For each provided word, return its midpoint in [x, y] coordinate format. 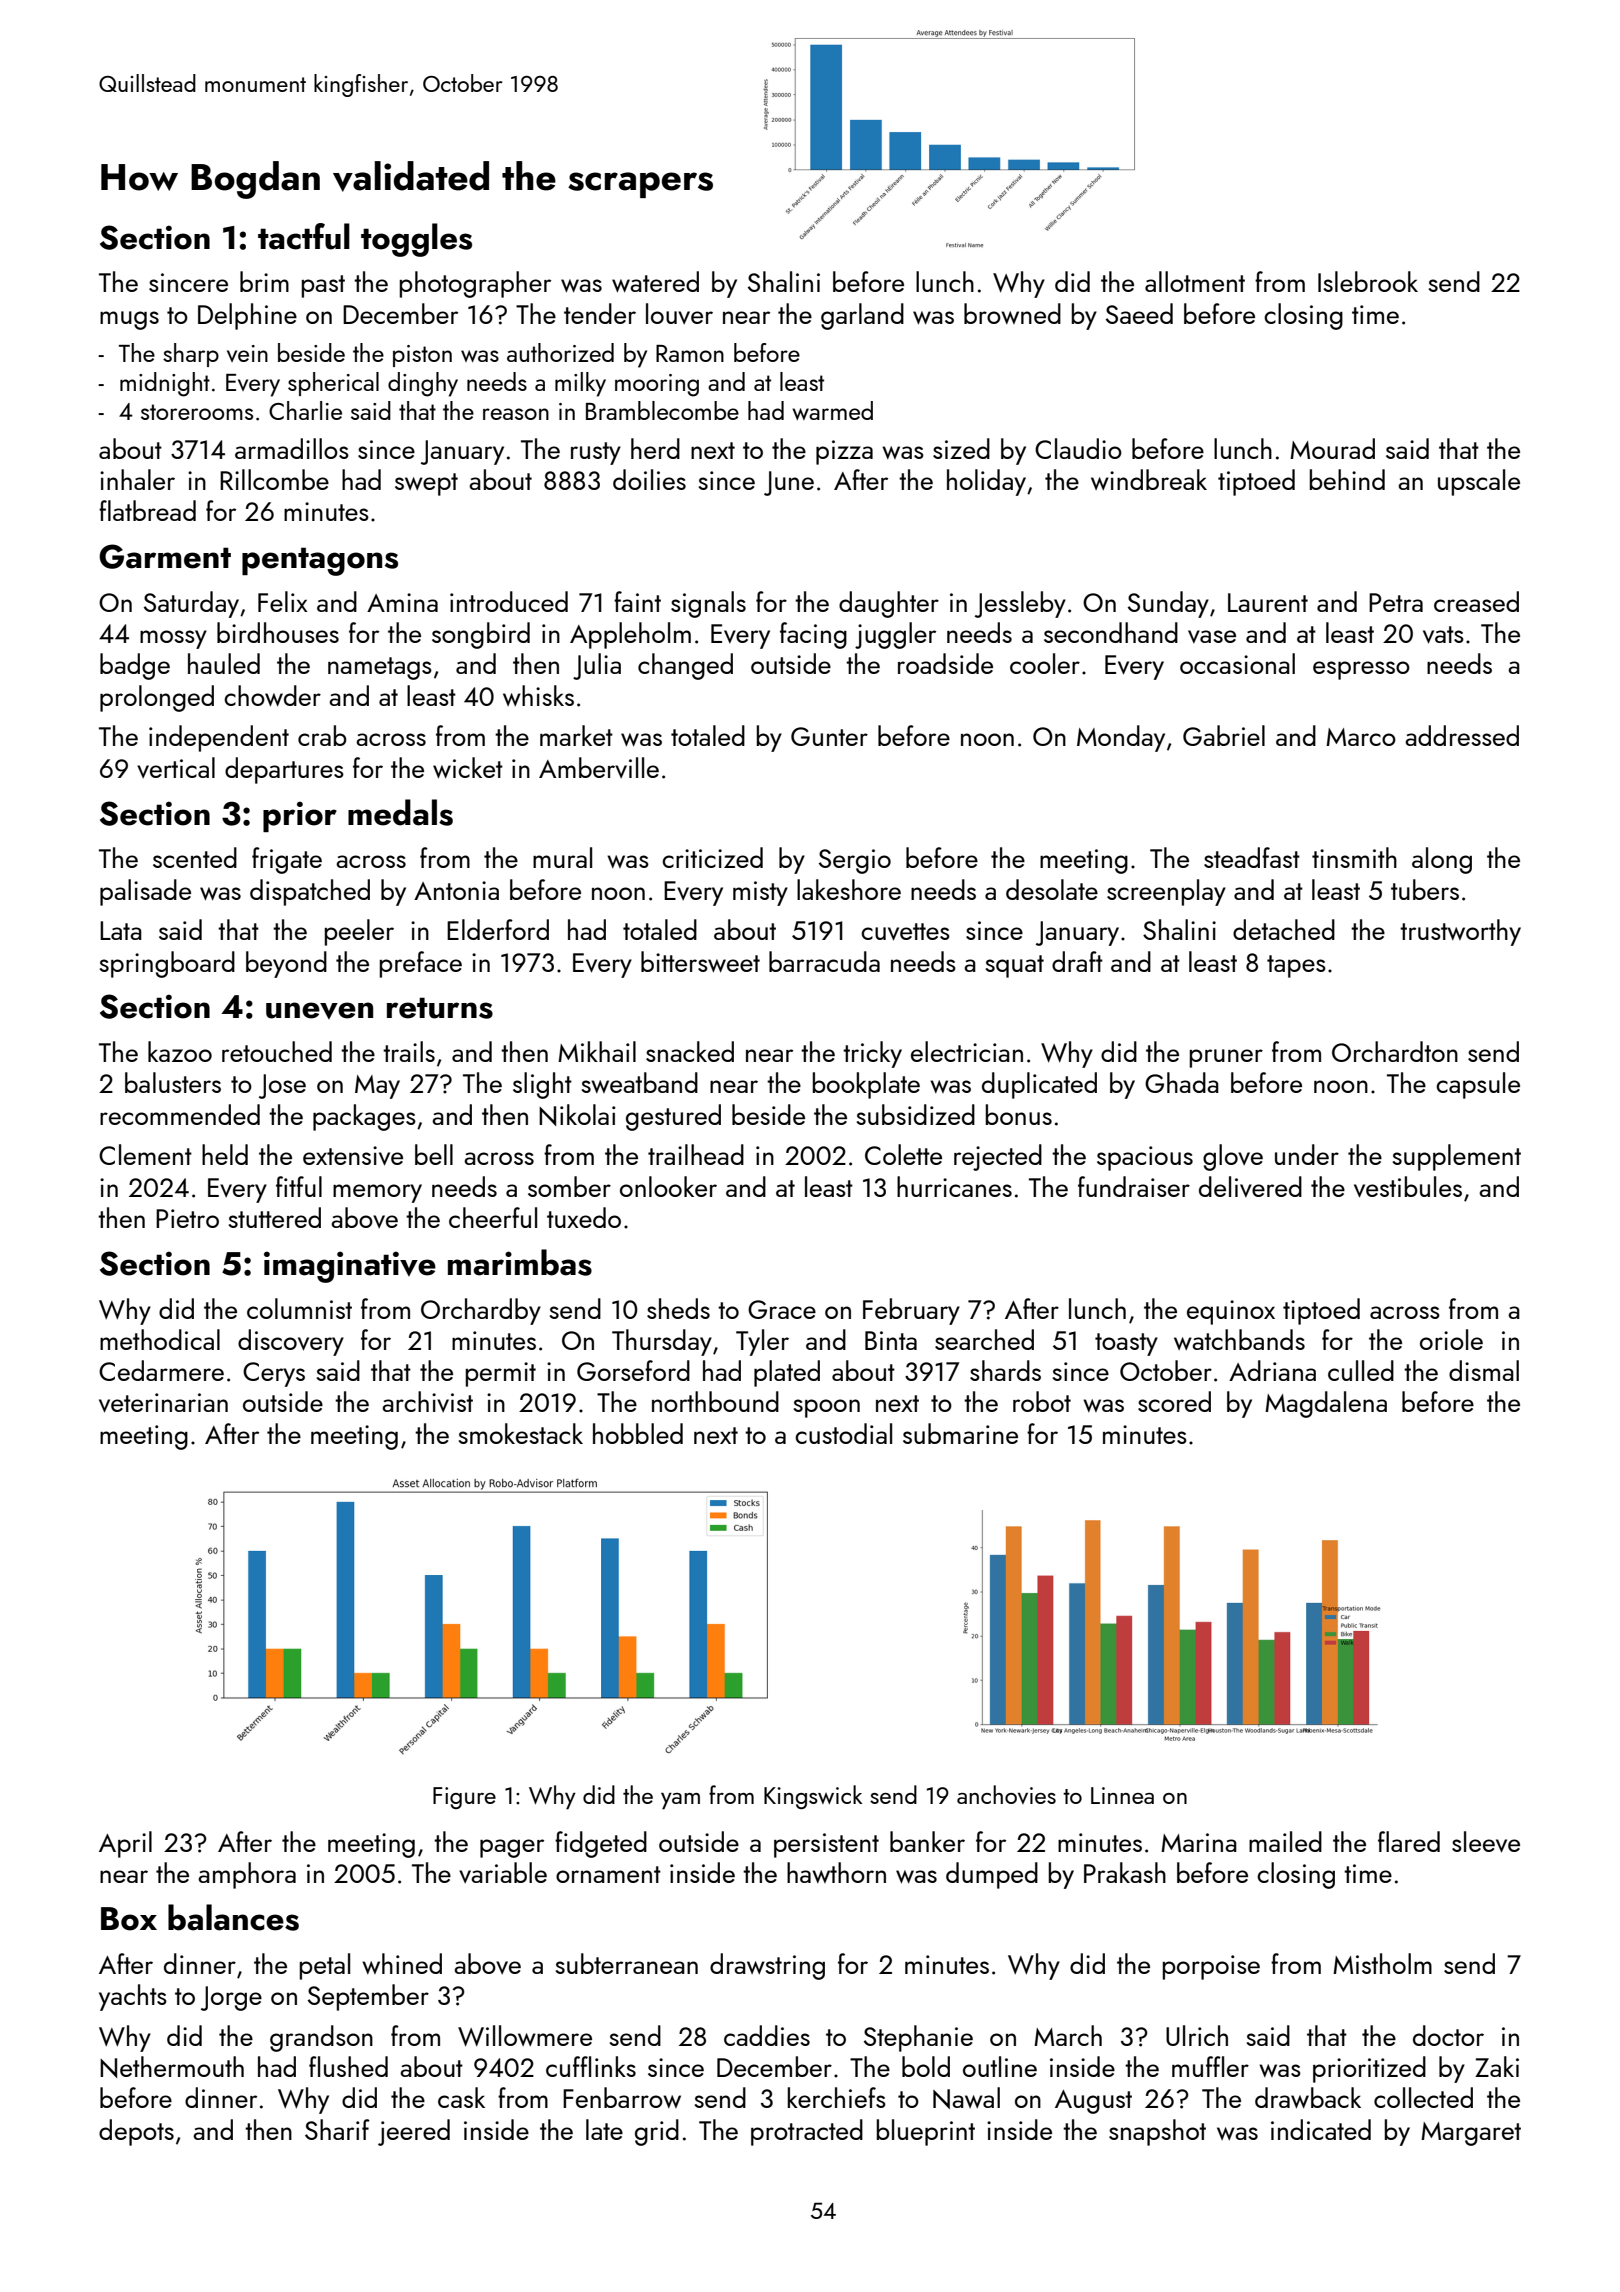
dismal [1484, 1370]
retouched [277, 1051]
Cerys [274, 1374]
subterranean [626, 1963]
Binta [891, 1340]
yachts [133, 1997]
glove [1233, 1157]
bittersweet [700, 961]
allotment [1195, 281]
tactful [304, 236]
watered [655, 281]
